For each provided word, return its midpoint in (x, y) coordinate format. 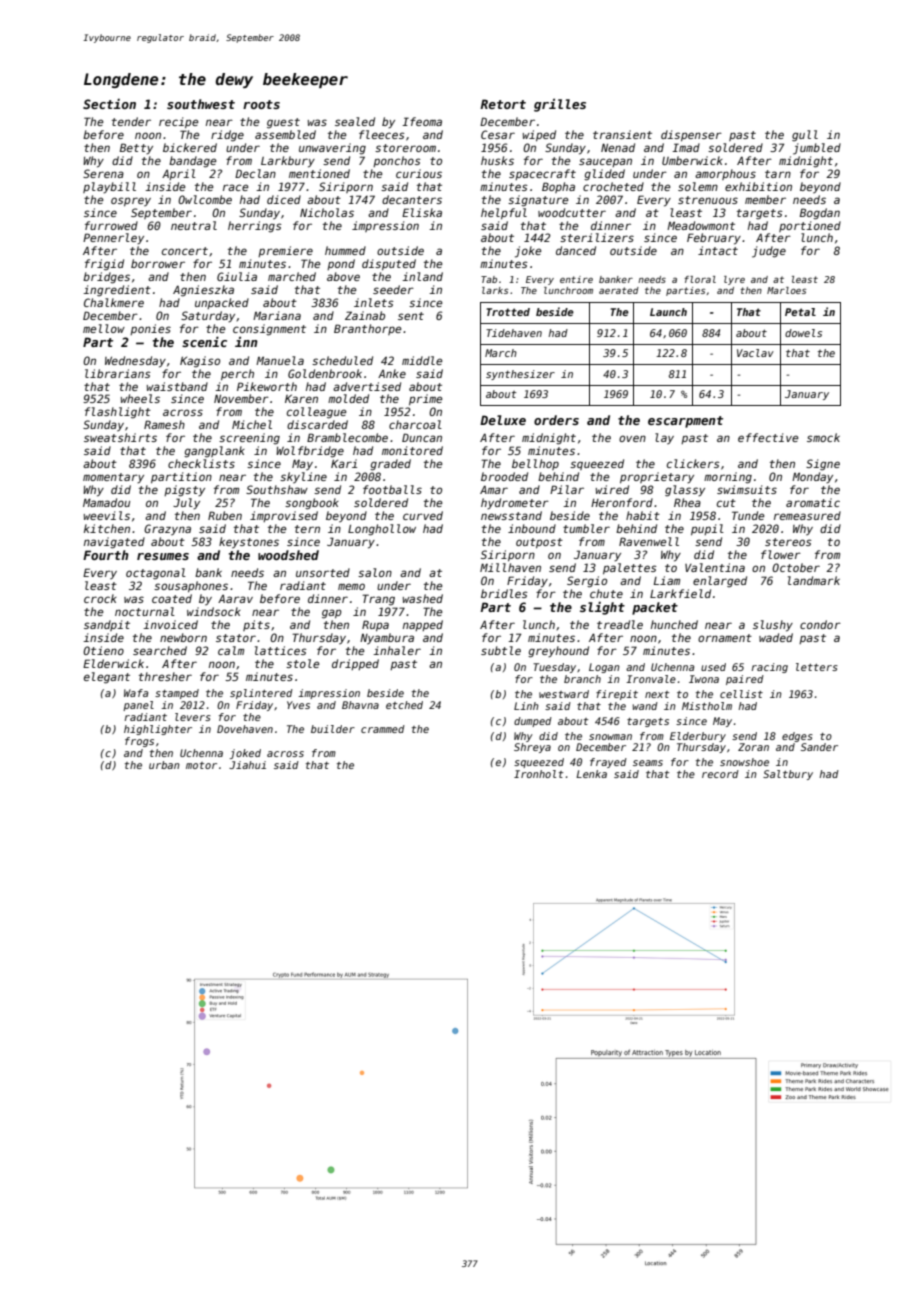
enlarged (720, 582)
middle (422, 360)
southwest (201, 104)
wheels (140, 398)
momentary (113, 478)
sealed (355, 121)
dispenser (691, 135)
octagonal (156, 574)
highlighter (158, 730)
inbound (532, 528)
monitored (412, 450)
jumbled (817, 149)
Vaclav (755, 353)
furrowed (111, 225)
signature (538, 201)
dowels (803, 333)
